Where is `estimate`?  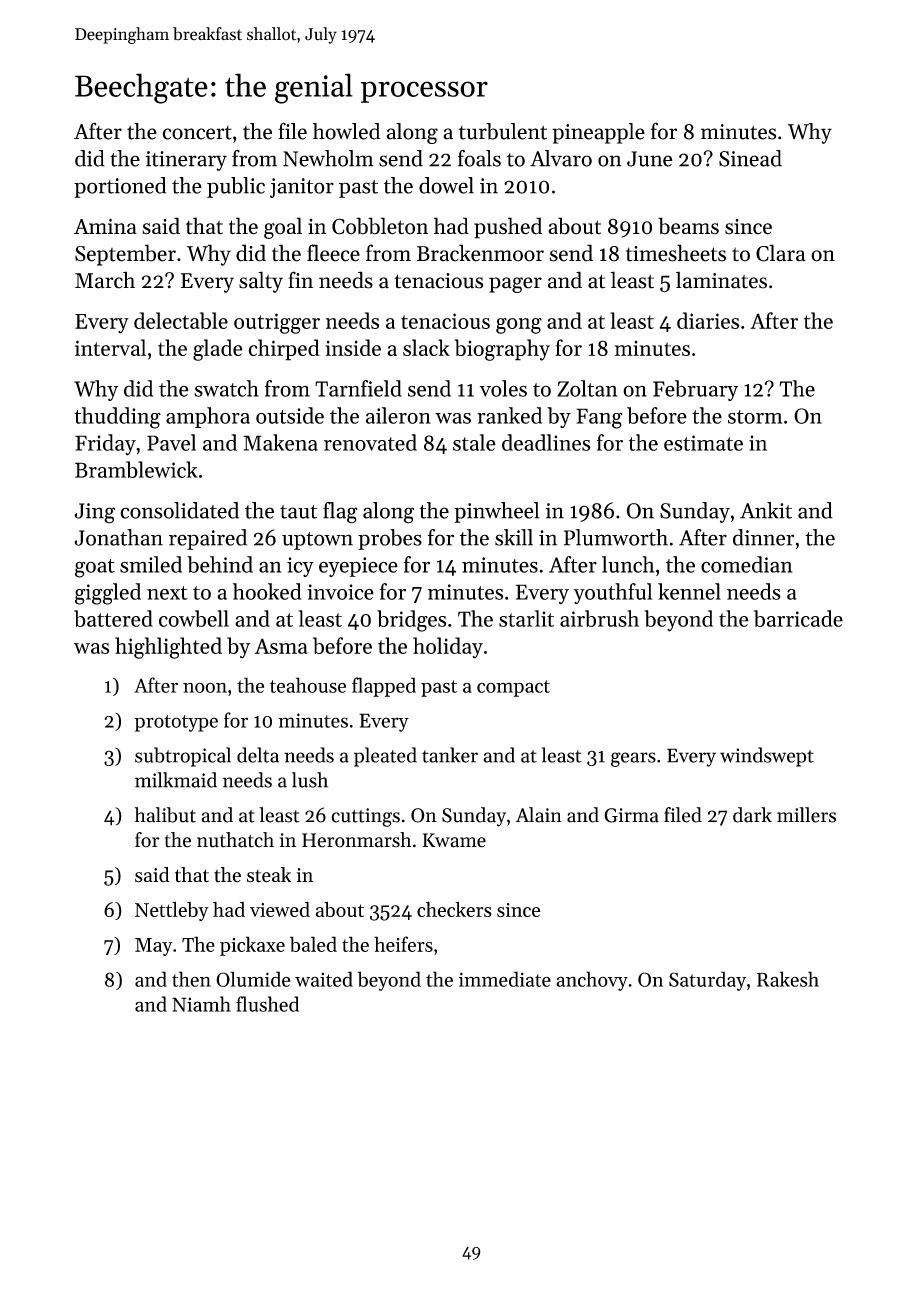
estimate is located at coordinates (703, 443).
